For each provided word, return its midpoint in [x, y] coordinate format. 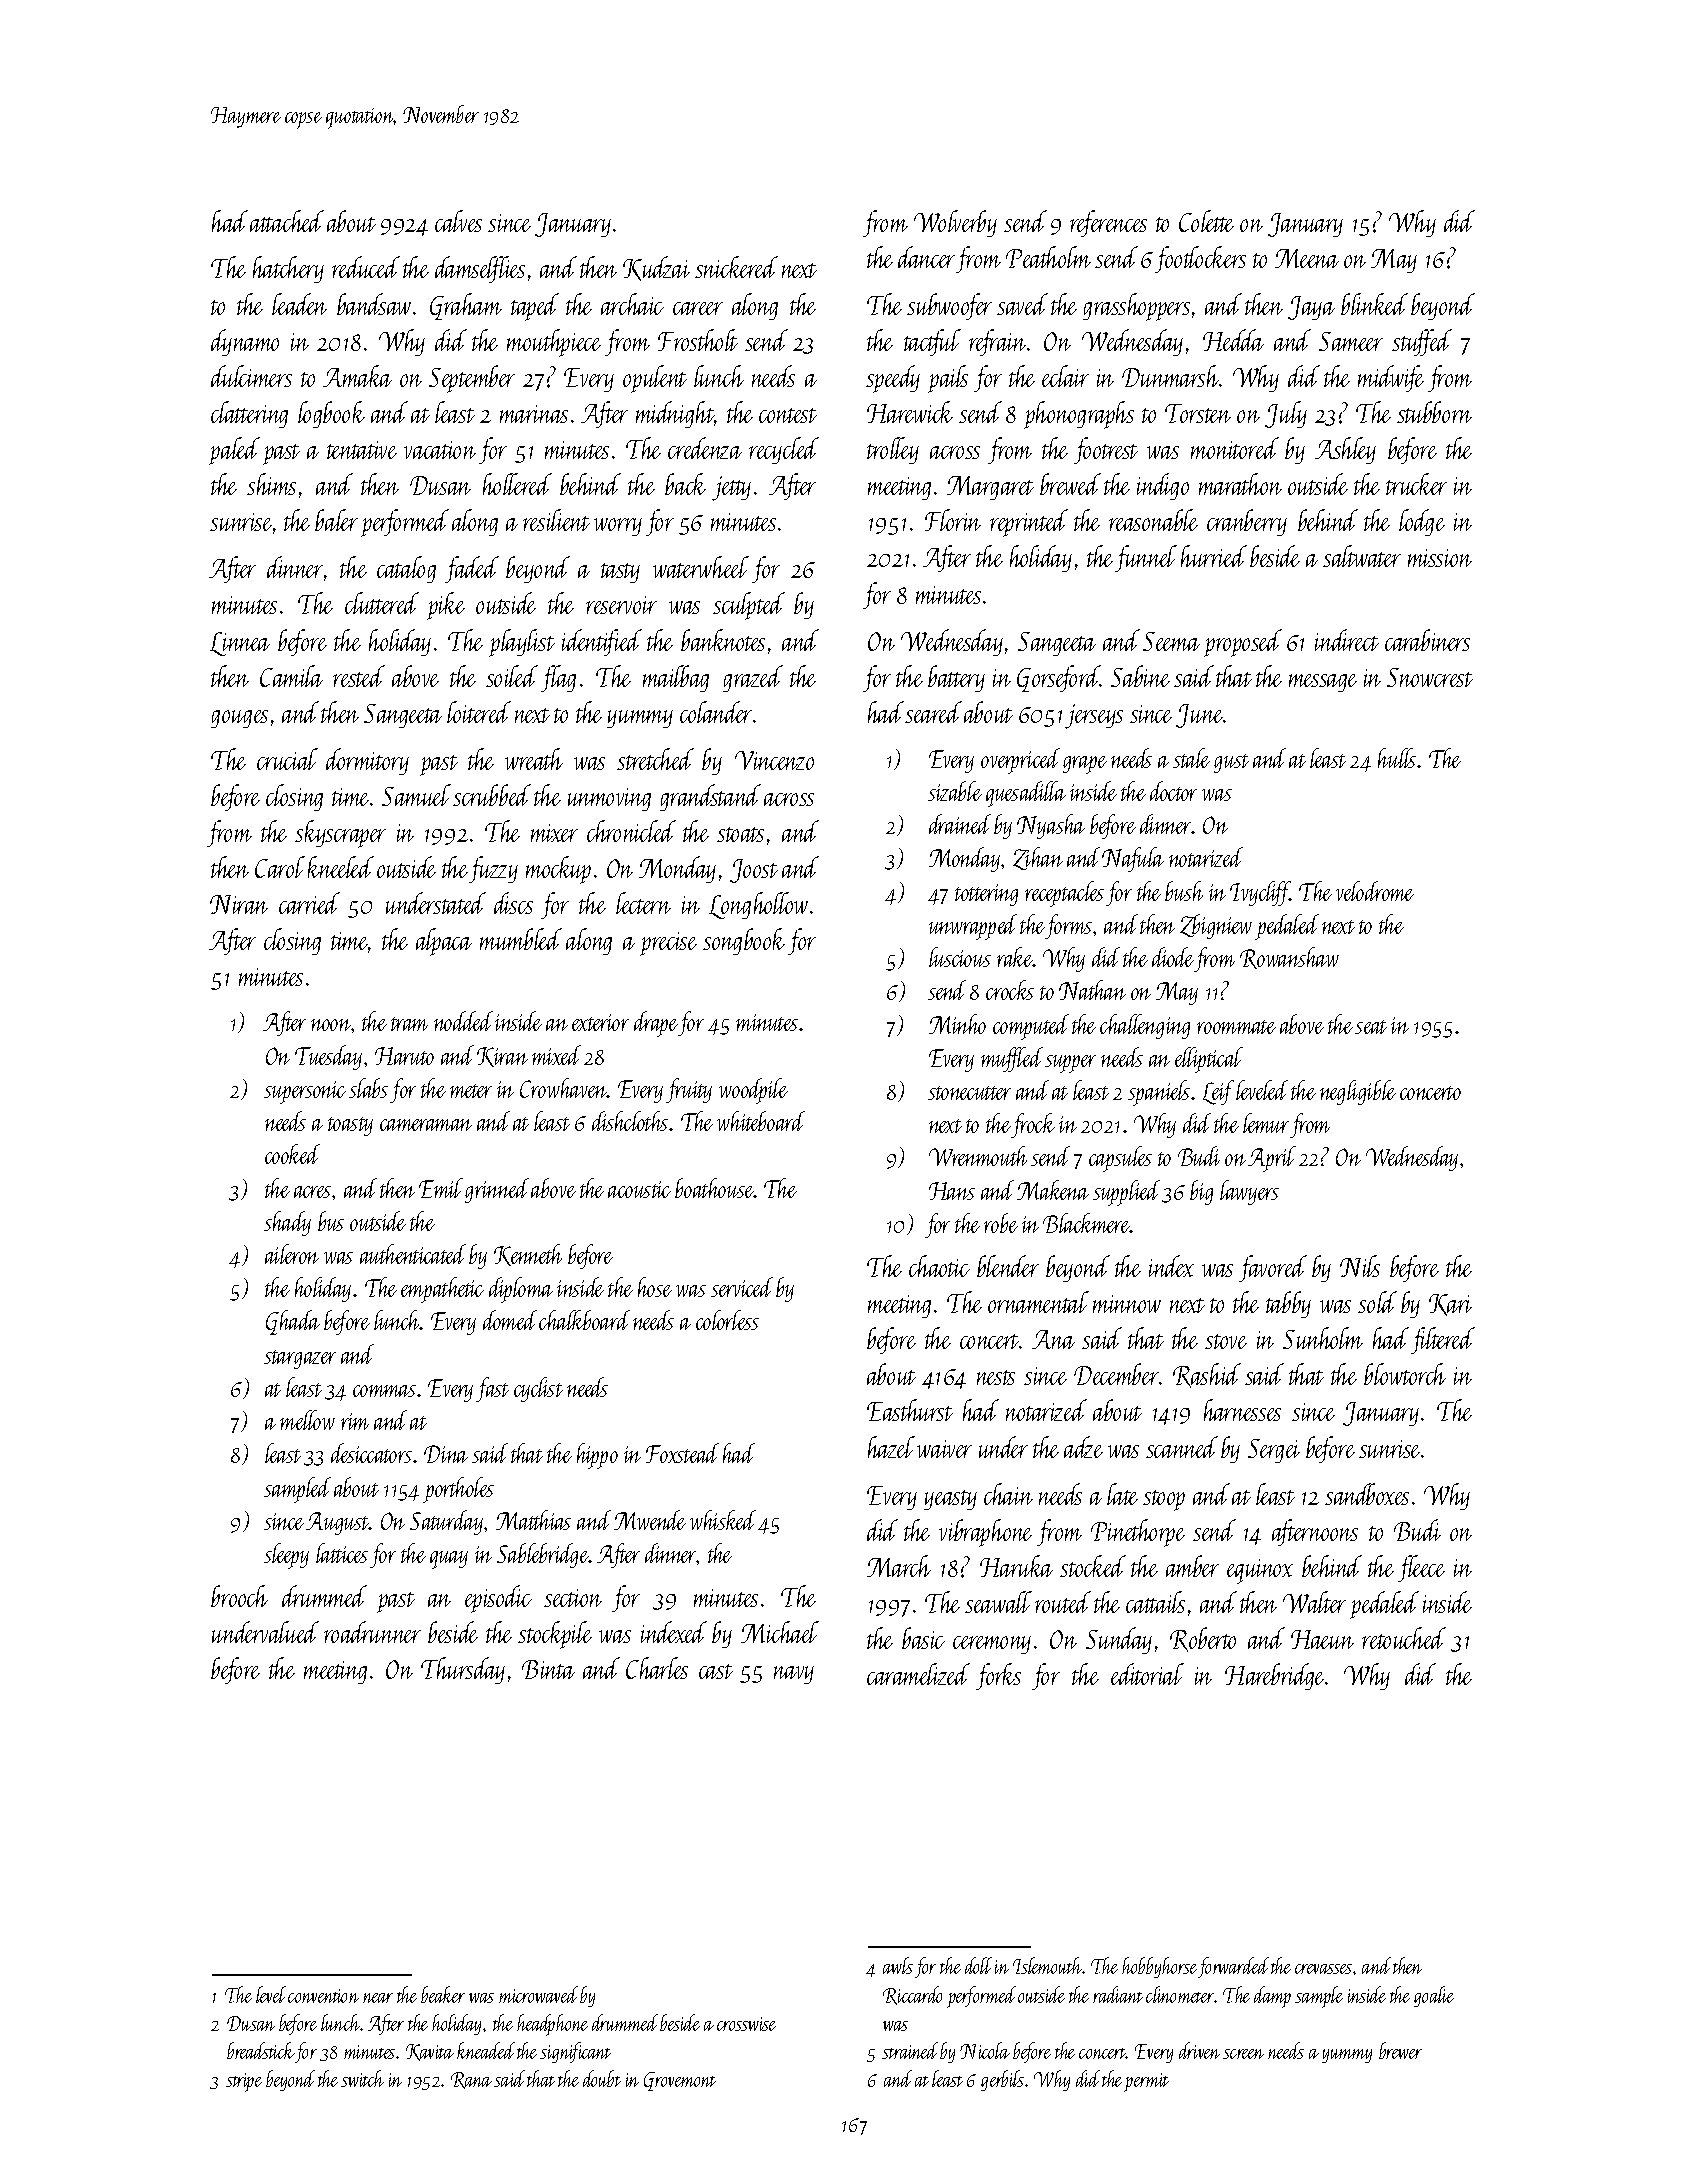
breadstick [261, 2050]
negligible [1358, 1092]
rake [1015, 957]
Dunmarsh [1170, 376]
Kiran [502, 1057]
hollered [517, 484]
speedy [893, 379]
